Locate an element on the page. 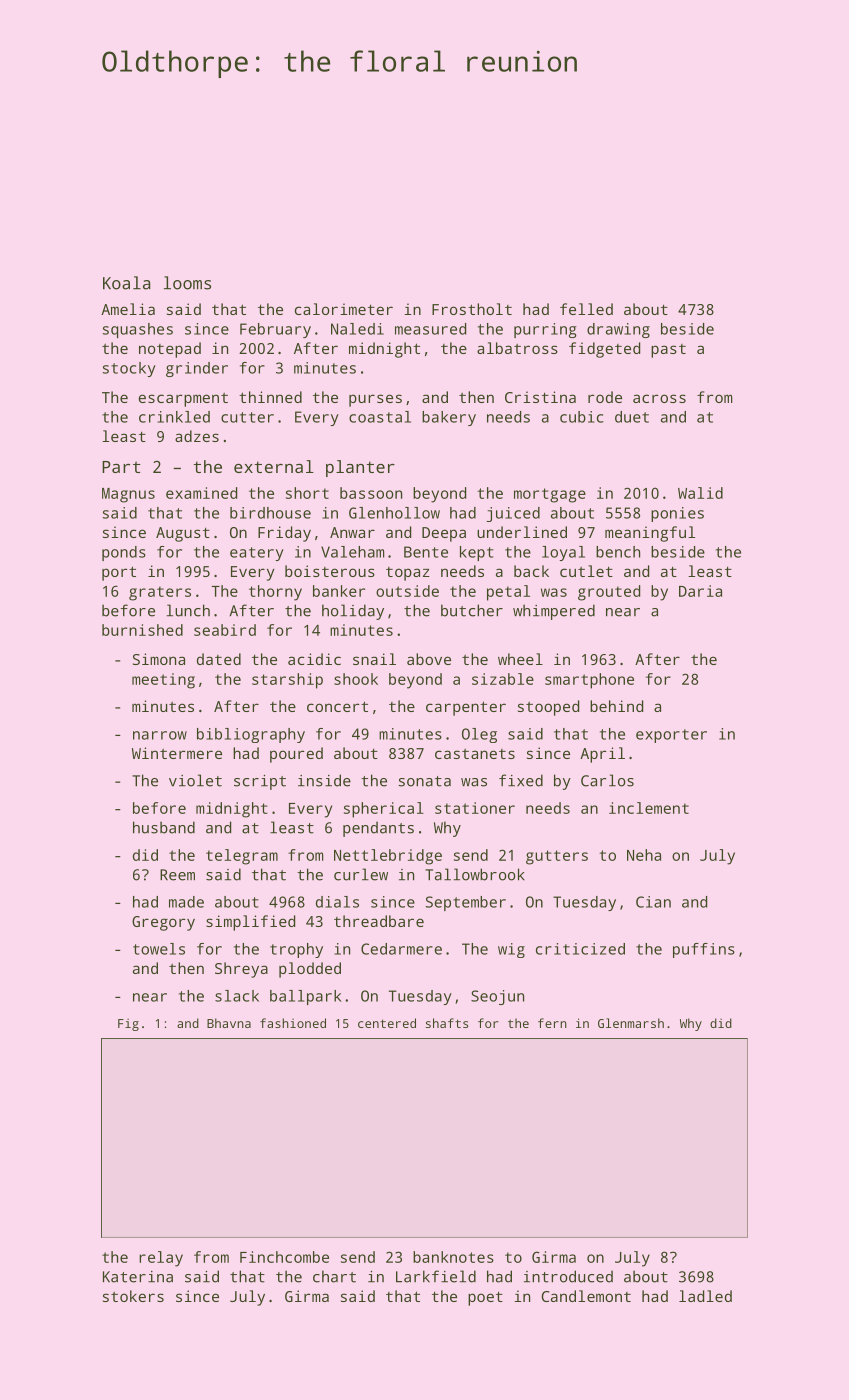  dated is located at coordinates (219, 659).
